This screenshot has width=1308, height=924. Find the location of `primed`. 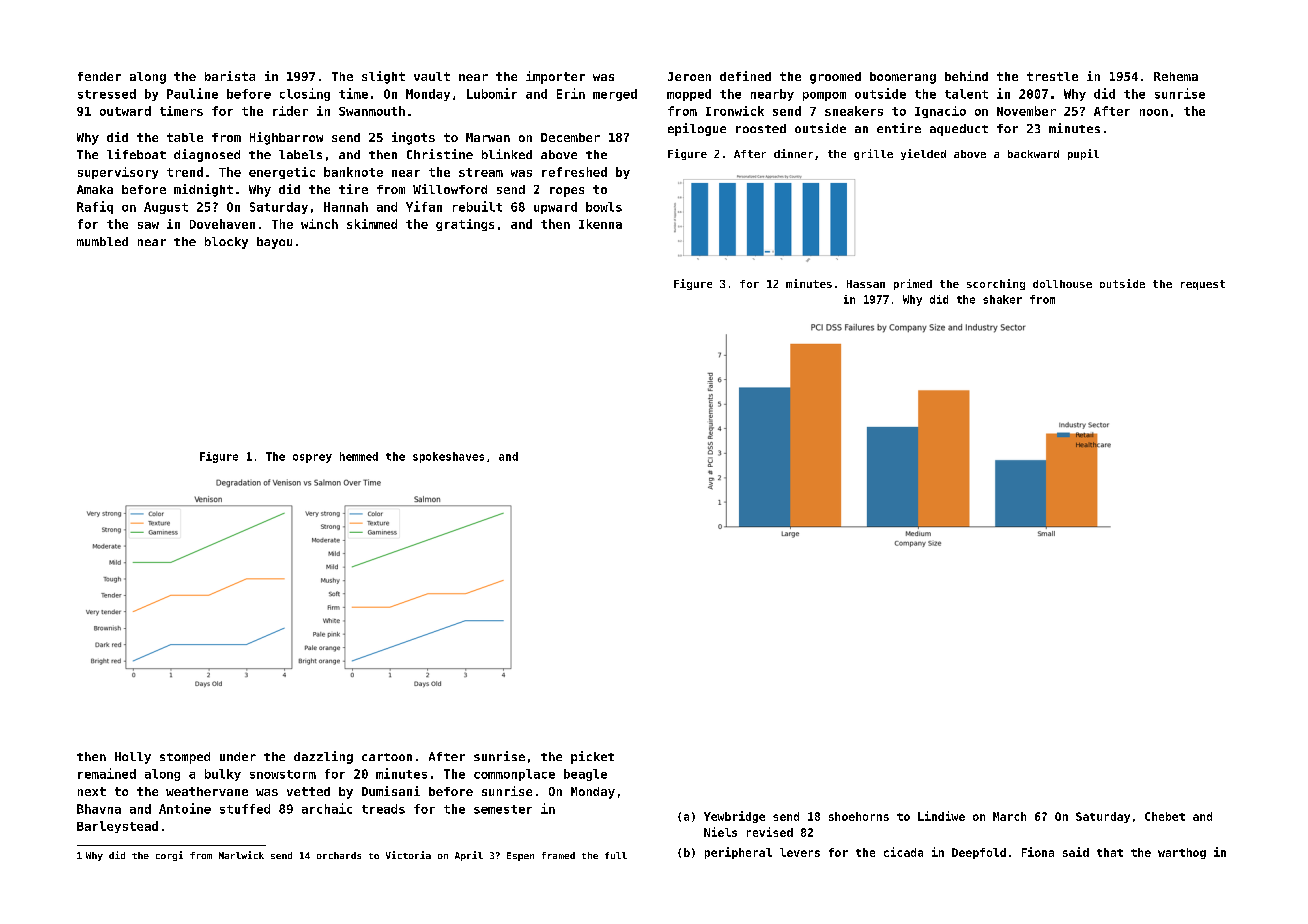

primed is located at coordinates (913, 284).
